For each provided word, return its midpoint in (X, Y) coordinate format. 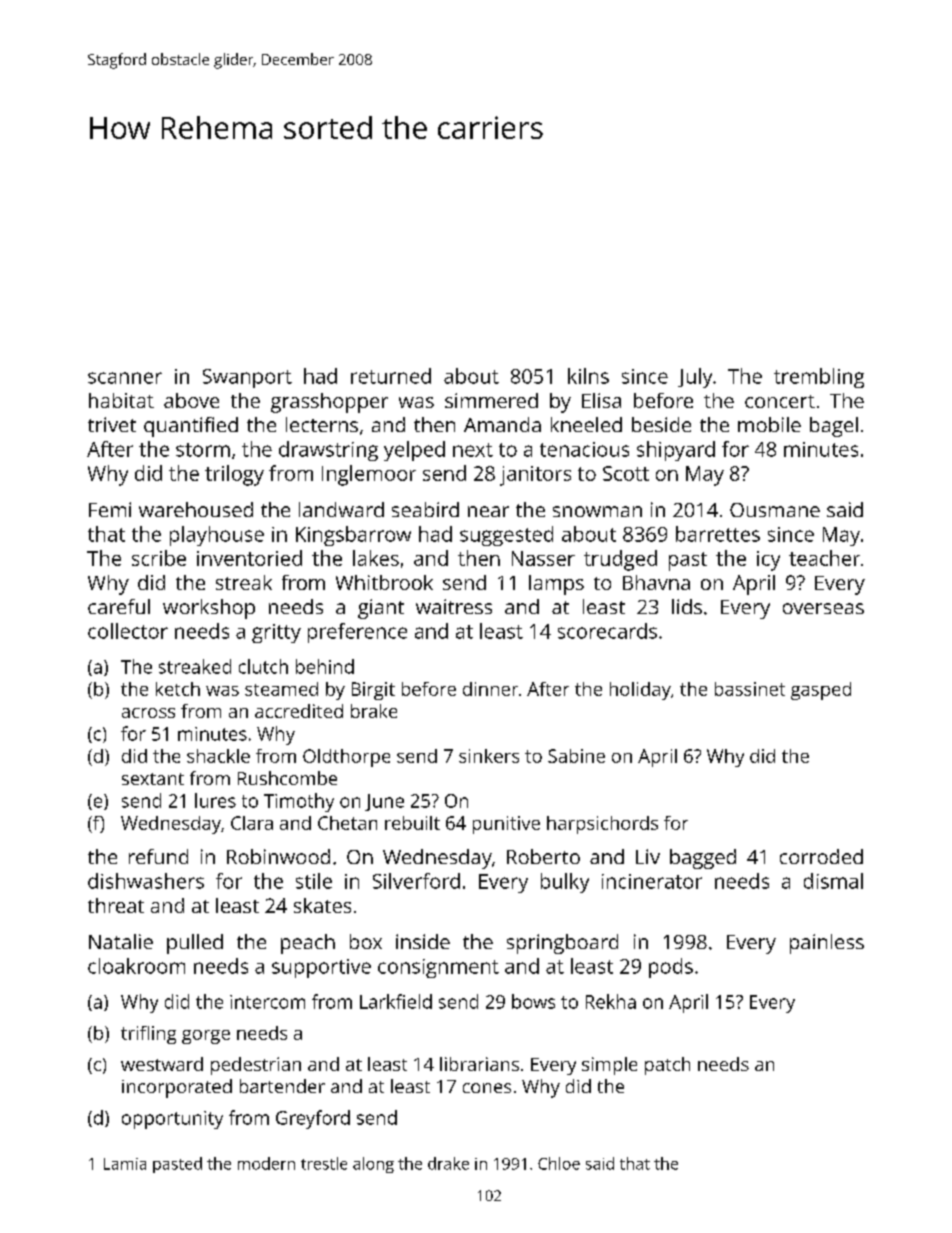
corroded (821, 856)
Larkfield (396, 1001)
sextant (153, 779)
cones (487, 1088)
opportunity (172, 1120)
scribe (159, 558)
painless (827, 944)
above (191, 400)
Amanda (502, 424)
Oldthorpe (346, 758)
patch (667, 1066)
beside (661, 424)
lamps (556, 585)
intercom (267, 1002)
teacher (824, 558)
